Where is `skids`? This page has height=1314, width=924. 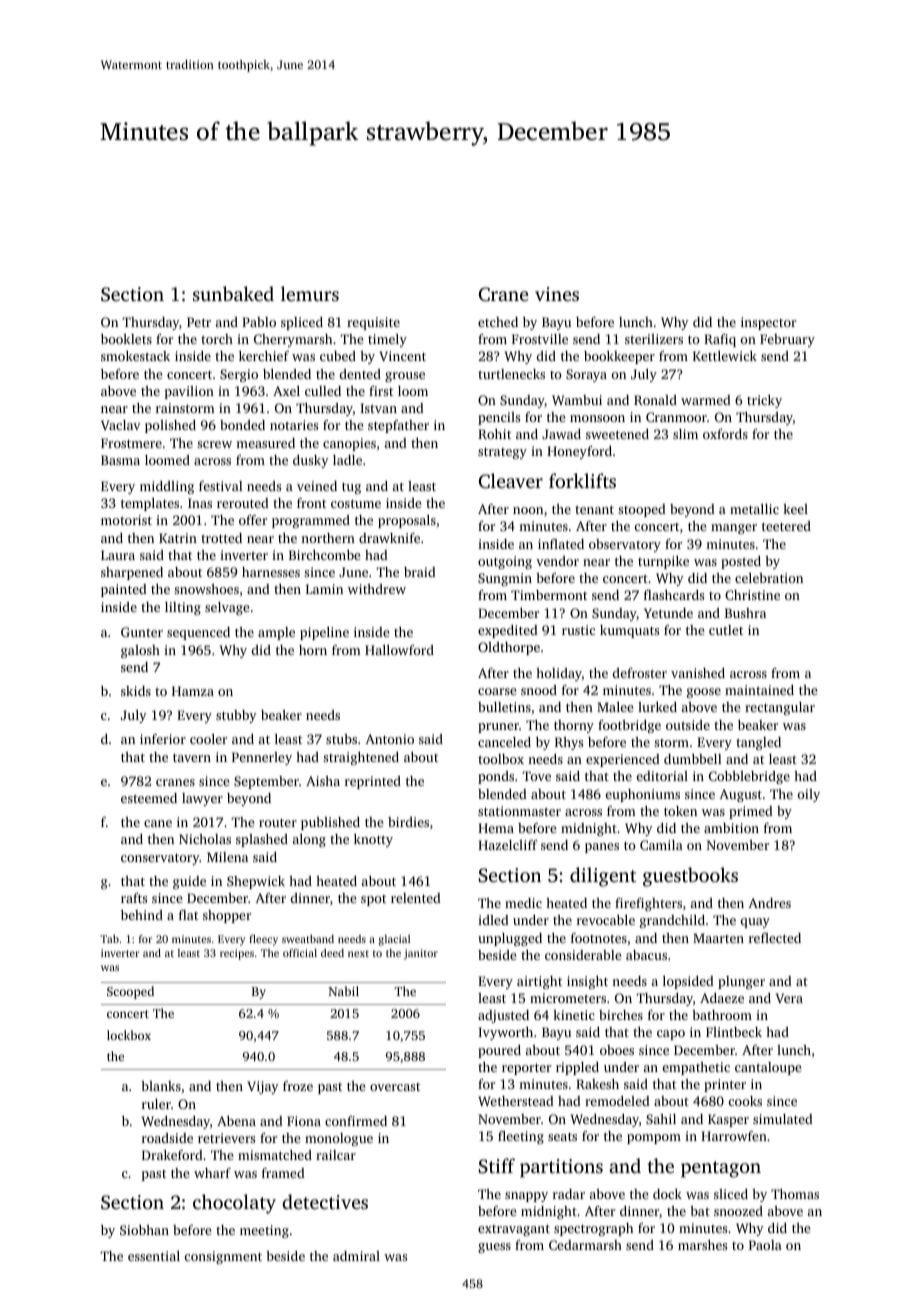
skids is located at coordinates (136, 691).
